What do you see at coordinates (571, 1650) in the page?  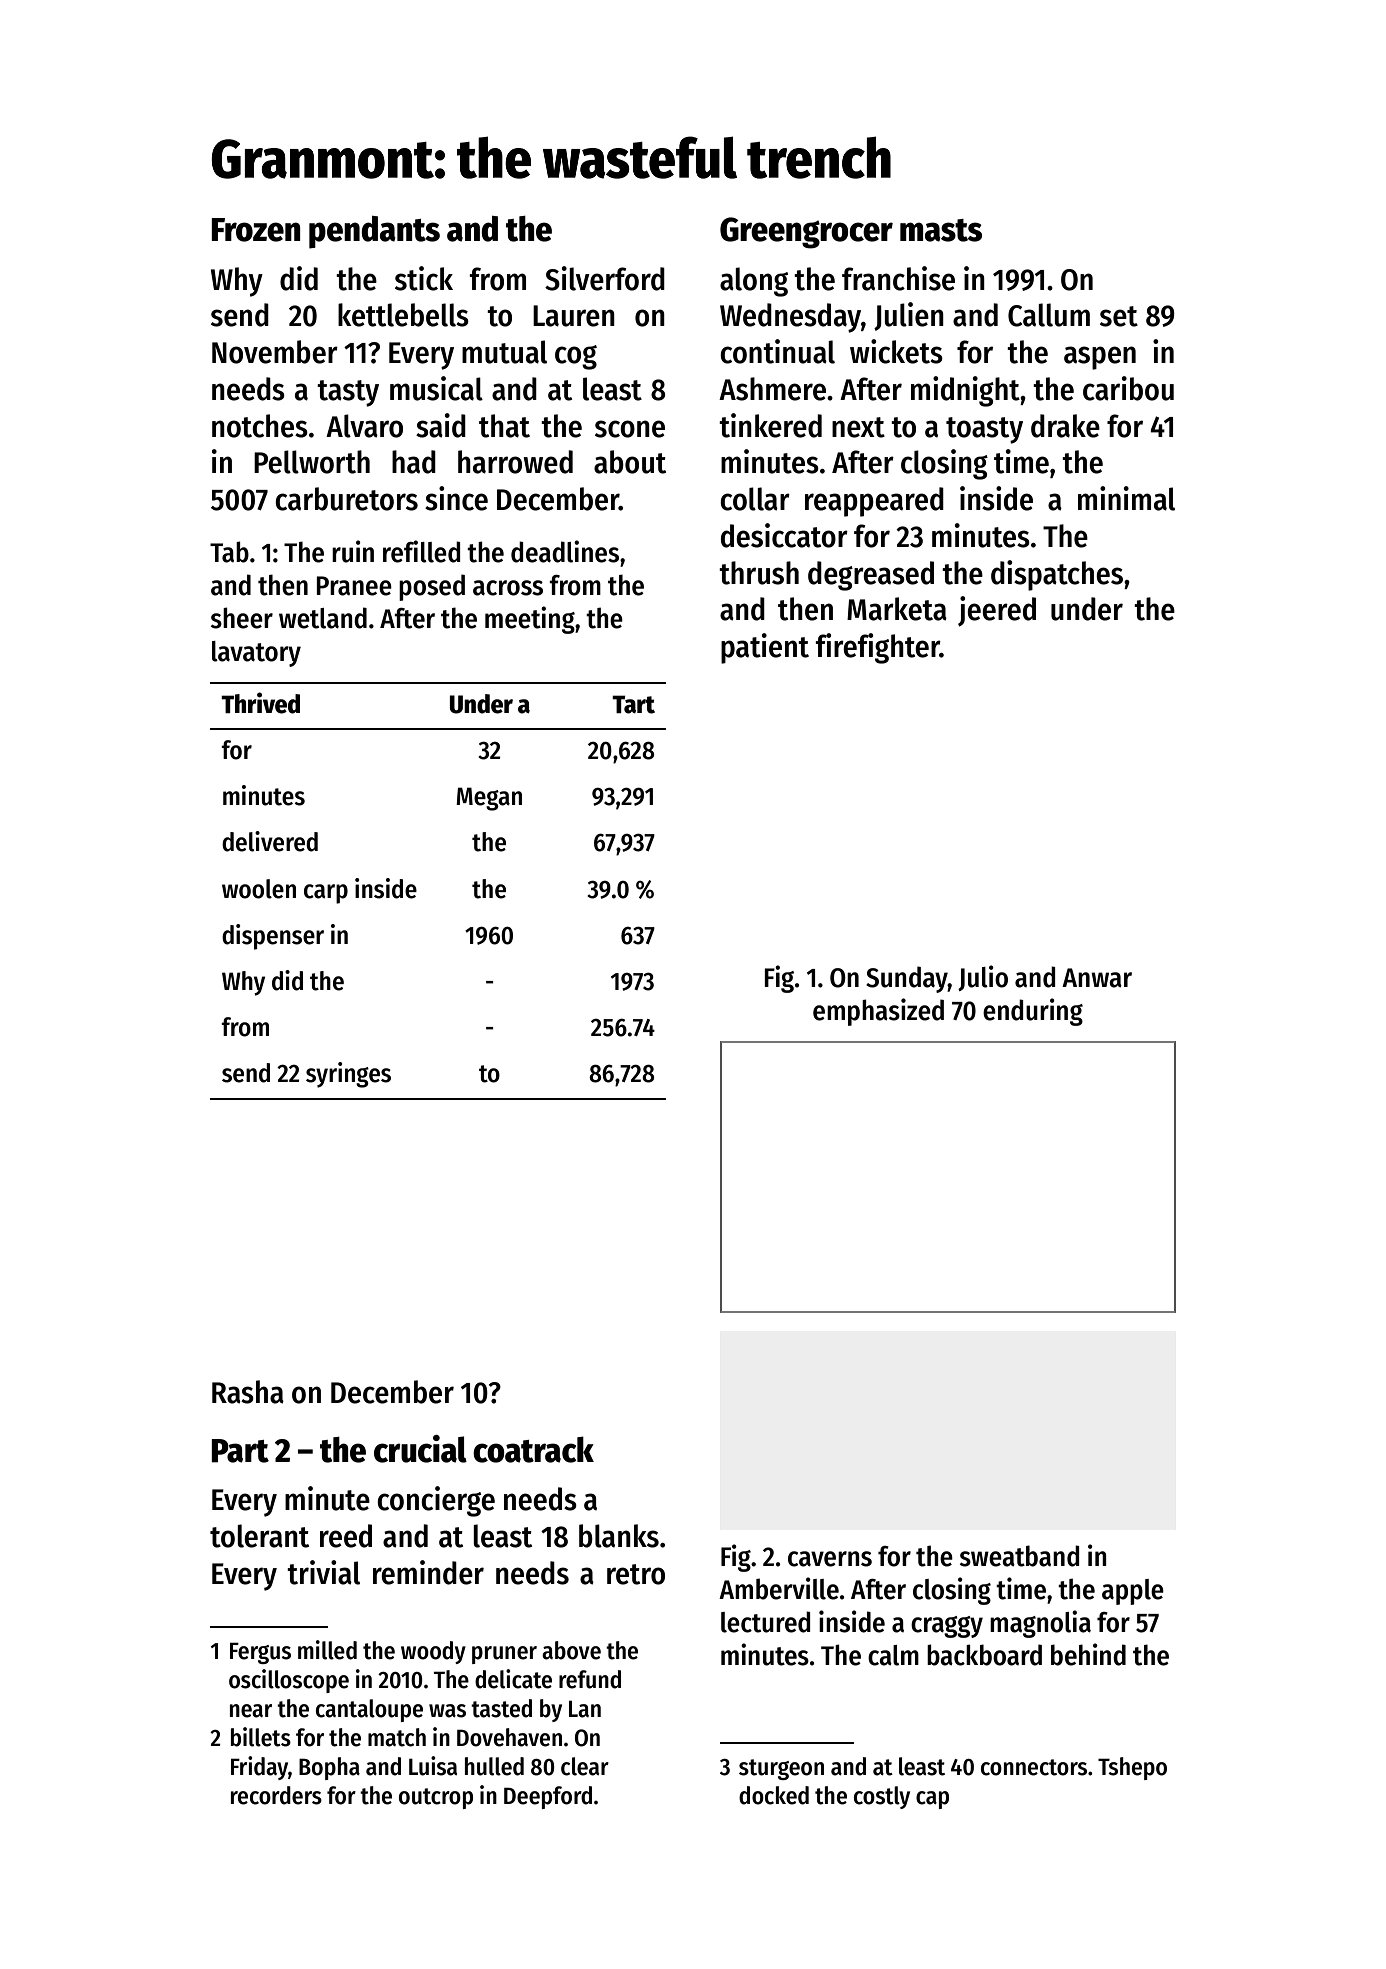 I see `above` at bounding box center [571, 1650].
